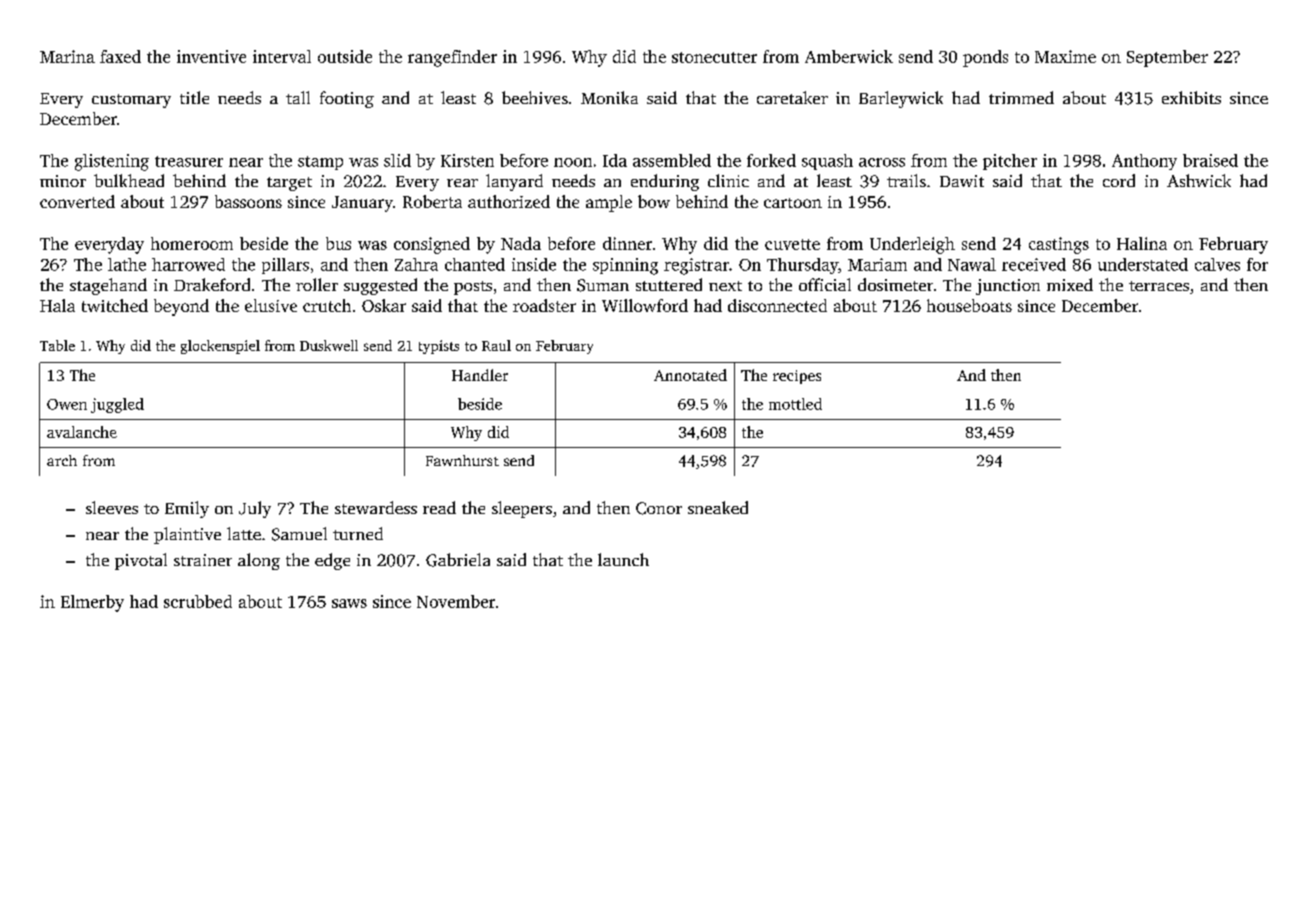  I want to click on inventive, so click(211, 56).
